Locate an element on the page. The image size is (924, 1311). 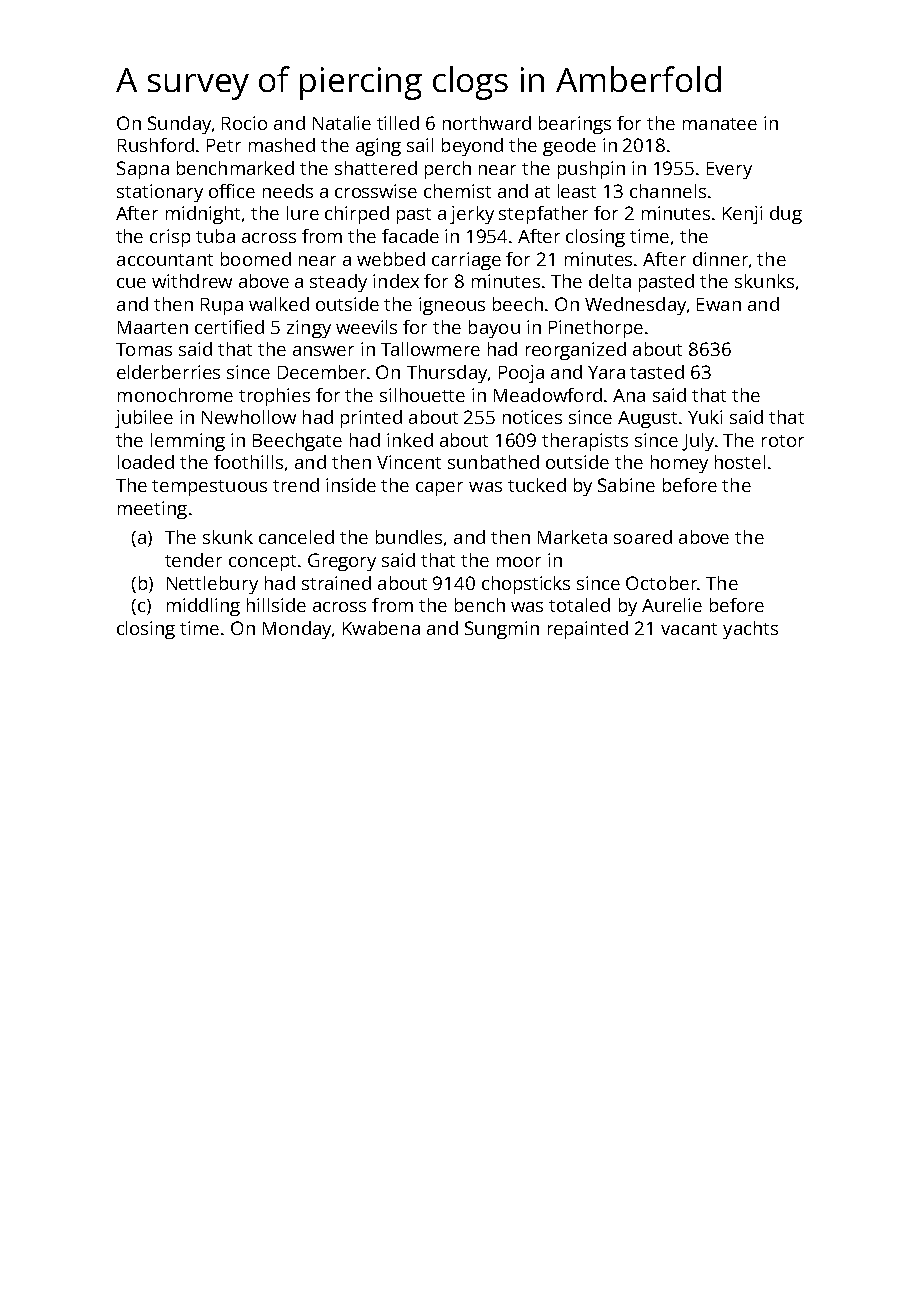
crisp is located at coordinates (170, 238).
